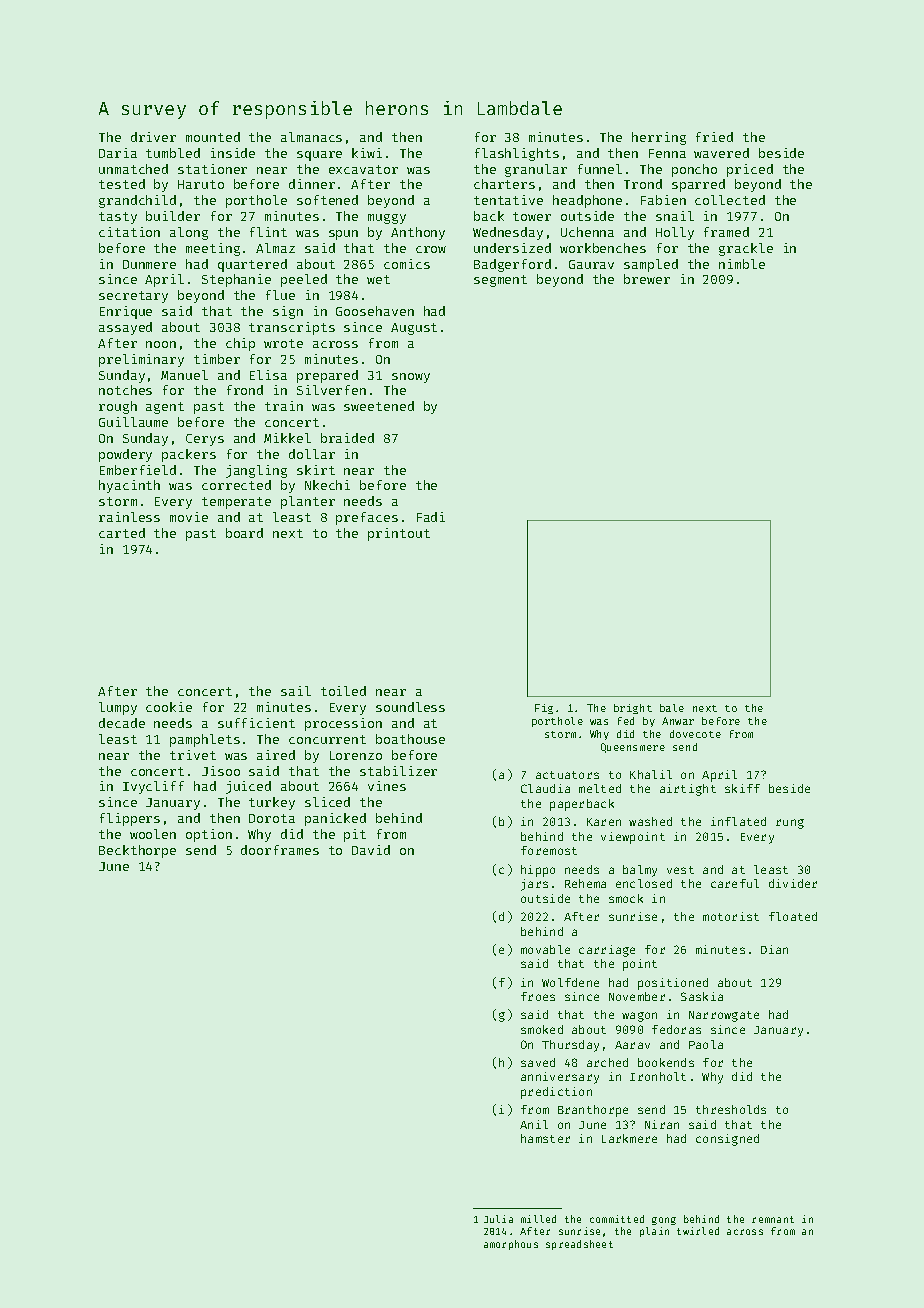  Describe the element at coordinates (545, 1138) in the screenshot. I see `hamster` at that location.
